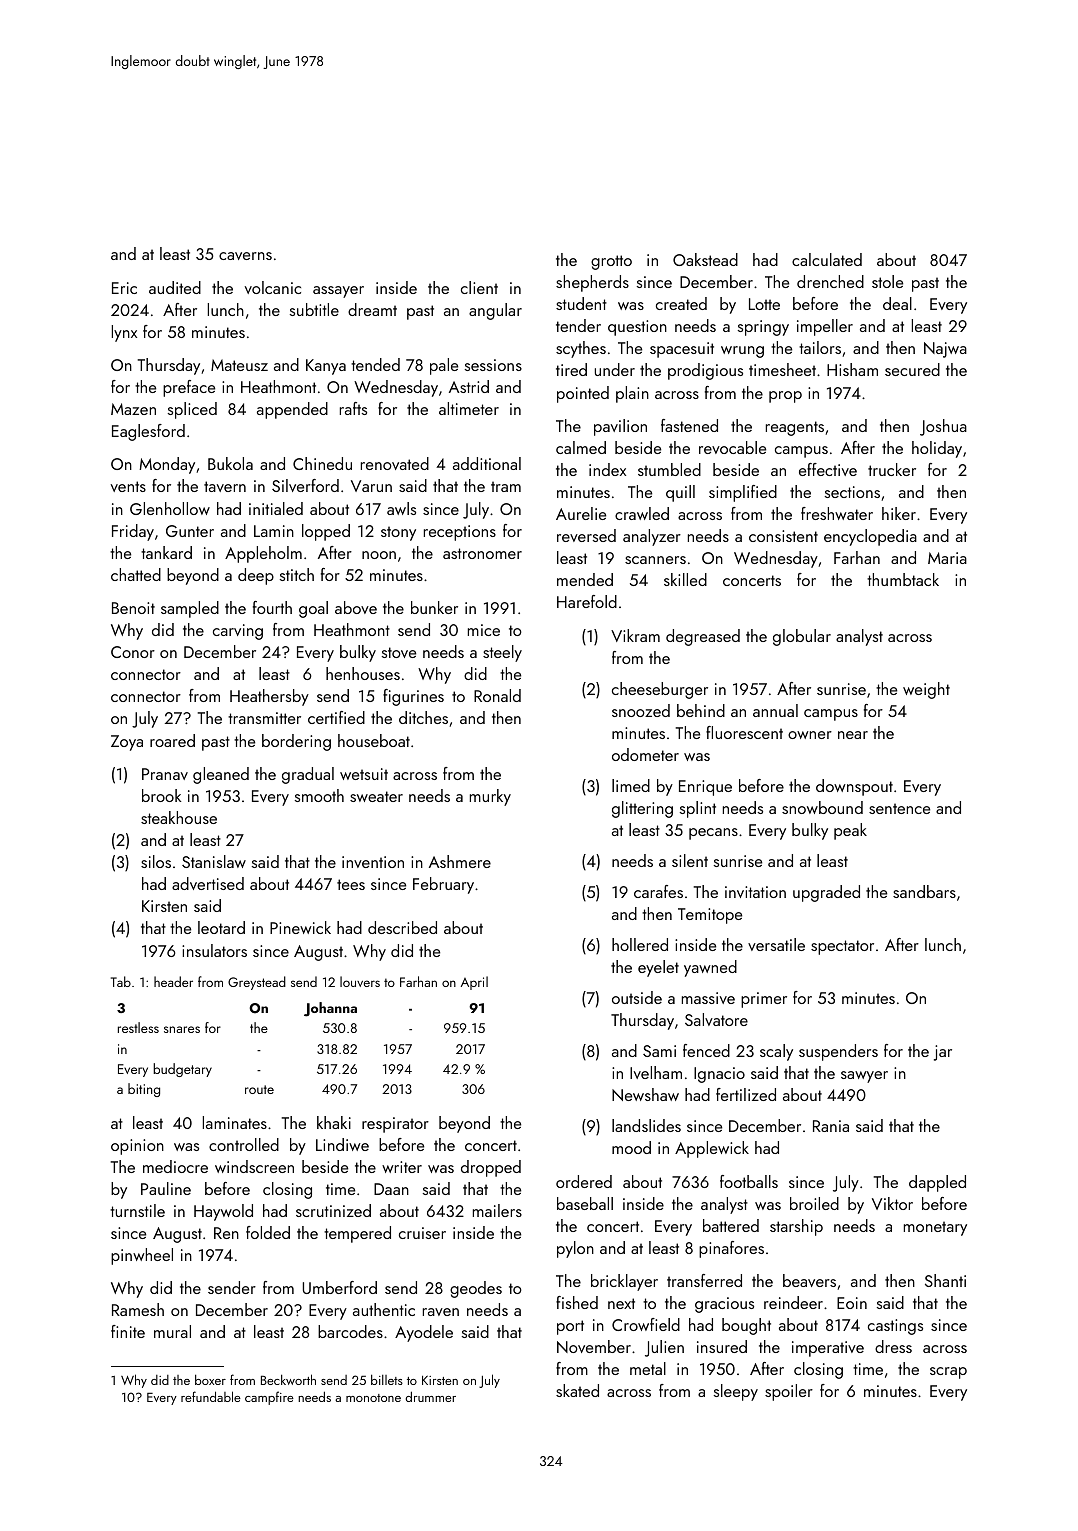  What do you see at coordinates (640, 944) in the screenshot?
I see `hollered` at bounding box center [640, 944].
